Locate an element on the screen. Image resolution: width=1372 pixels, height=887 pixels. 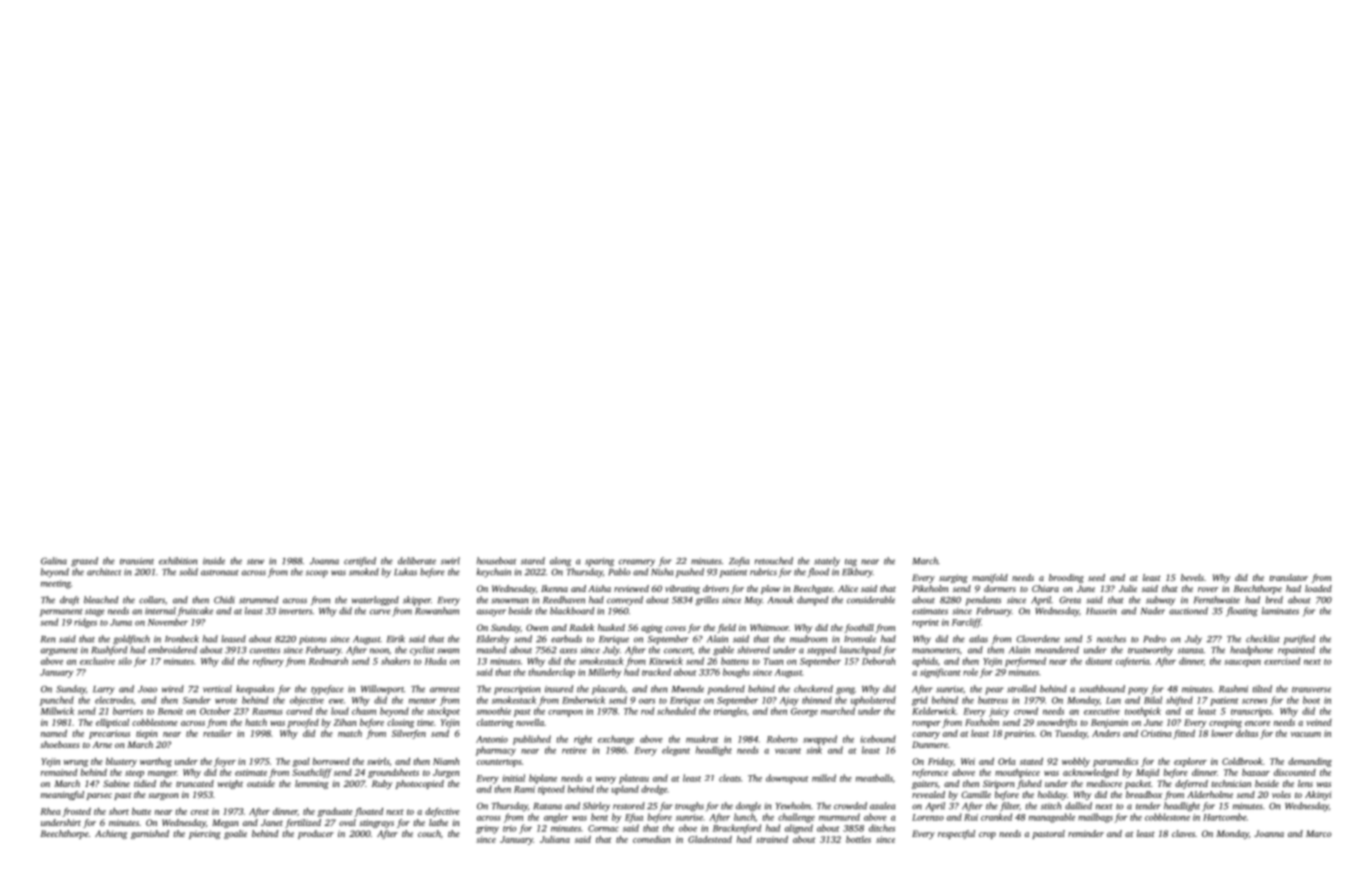
stately is located at coordinates (827, 562).
